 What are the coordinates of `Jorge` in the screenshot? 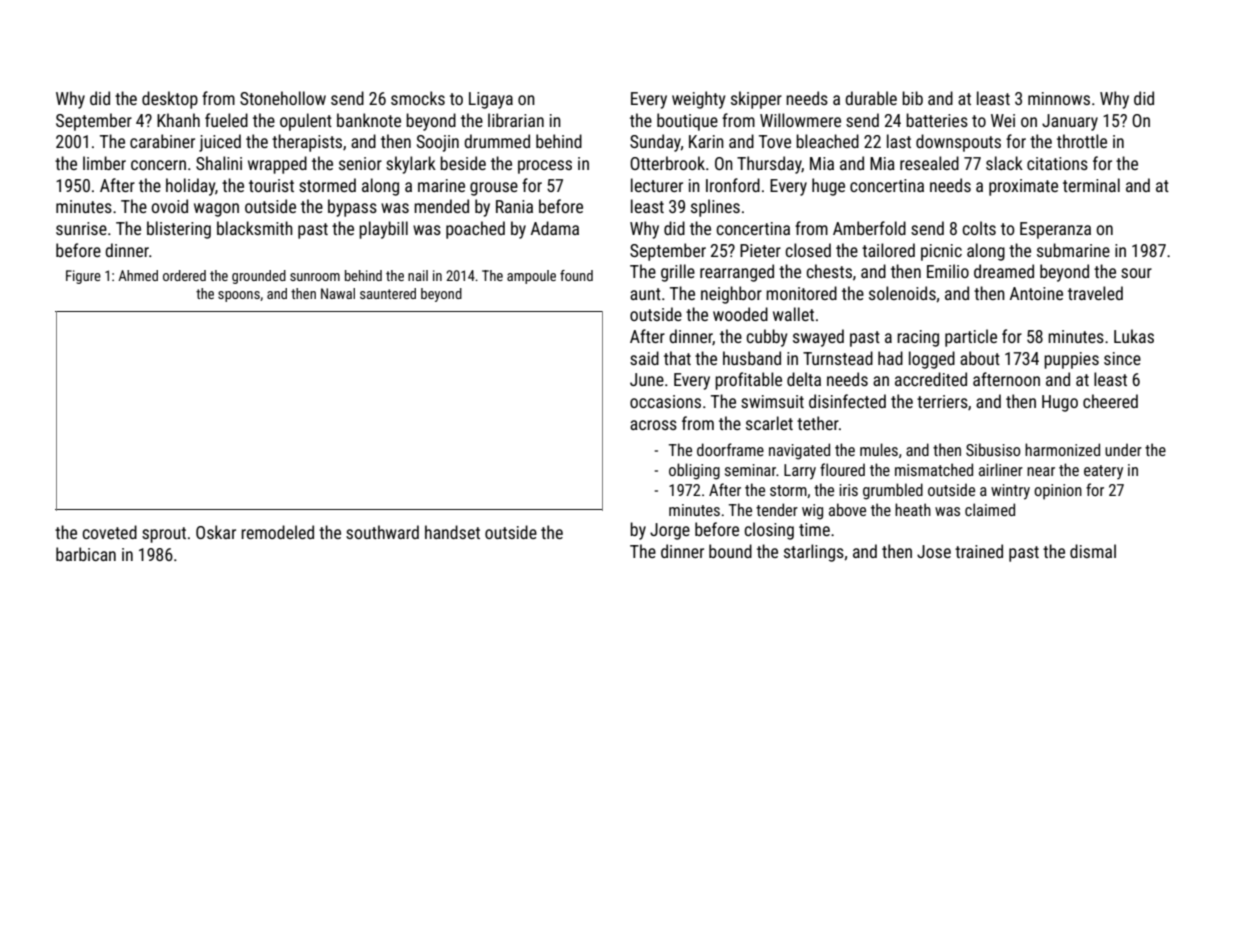 It's located at (670, 531).
